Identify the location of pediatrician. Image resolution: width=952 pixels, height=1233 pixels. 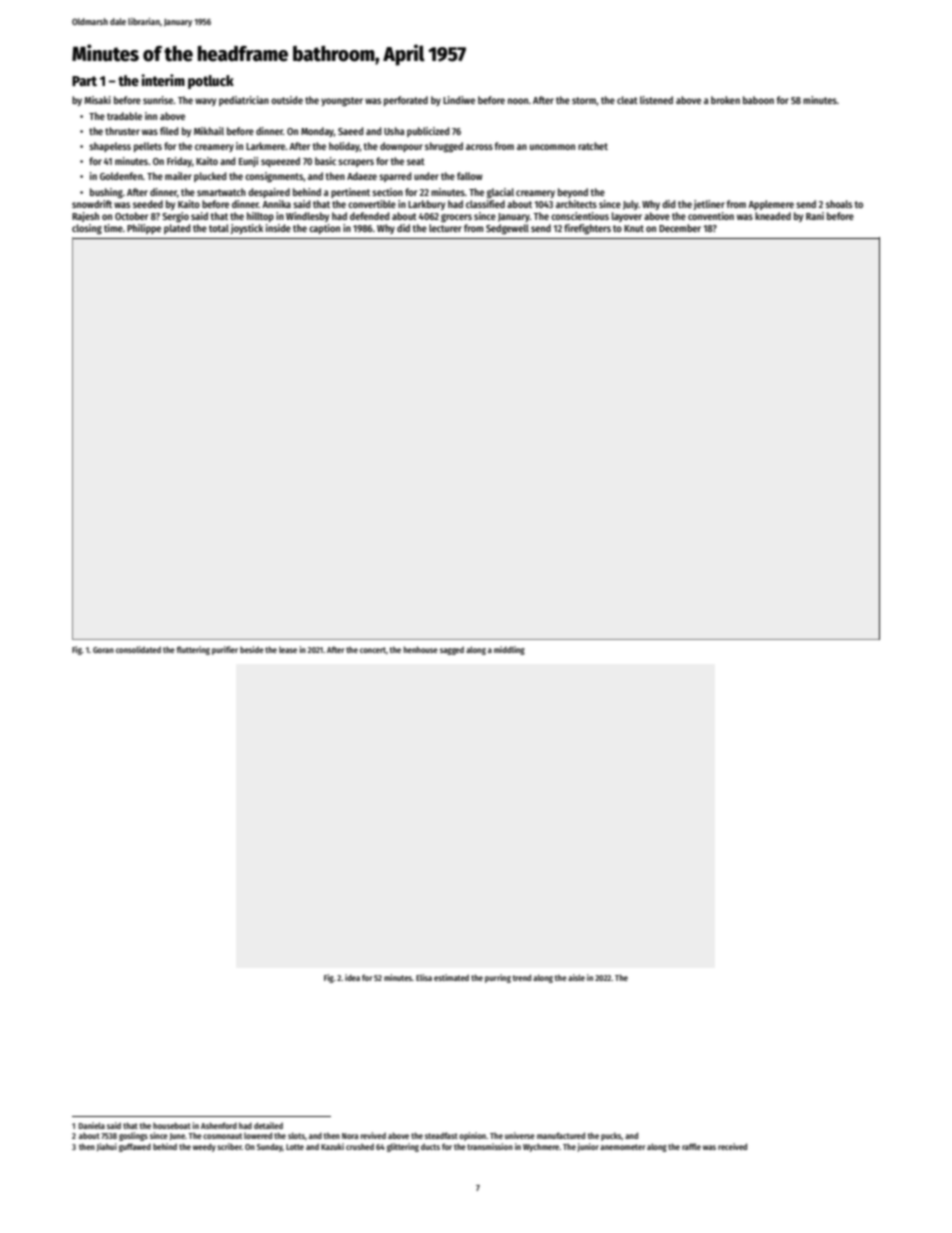
(244, 101).
